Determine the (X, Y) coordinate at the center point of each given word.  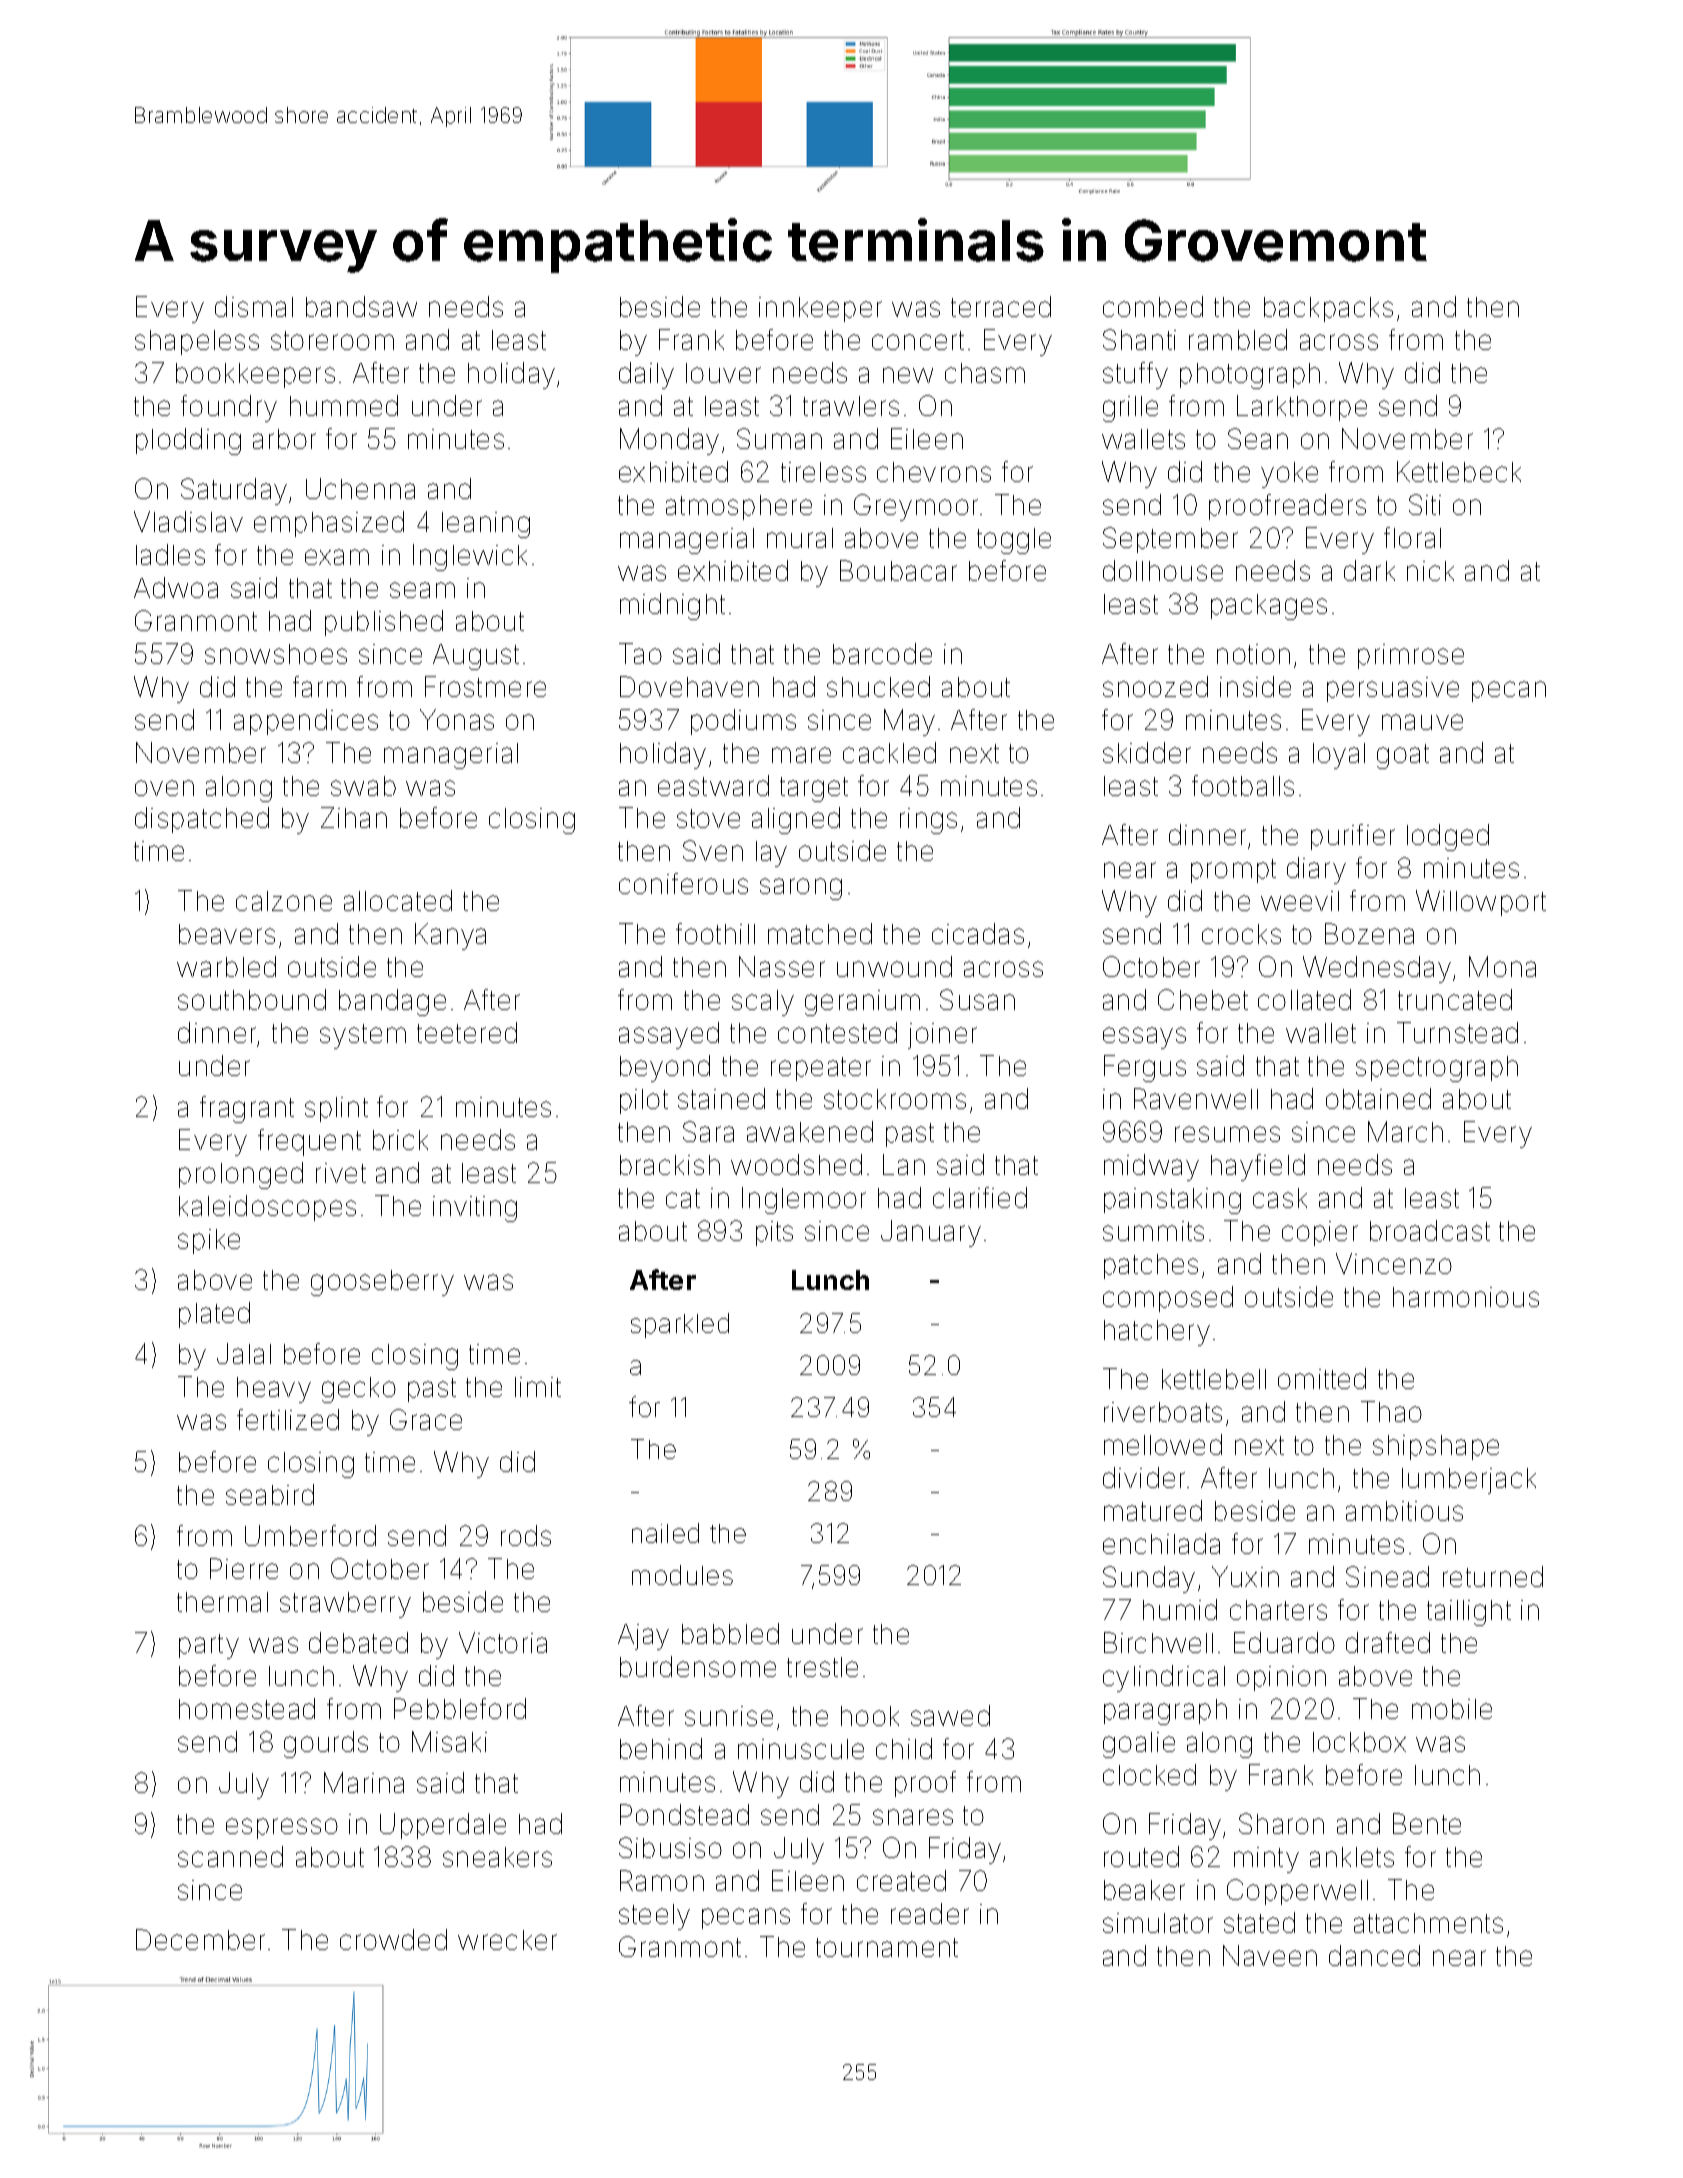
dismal (254, 306)
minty (1266, 1860)
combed (1153, 306)
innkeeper (820, 309)
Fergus (1145, 1068)
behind (661, 1748)
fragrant (247, 1109)
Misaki (449, 1741)
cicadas (978, 933)
